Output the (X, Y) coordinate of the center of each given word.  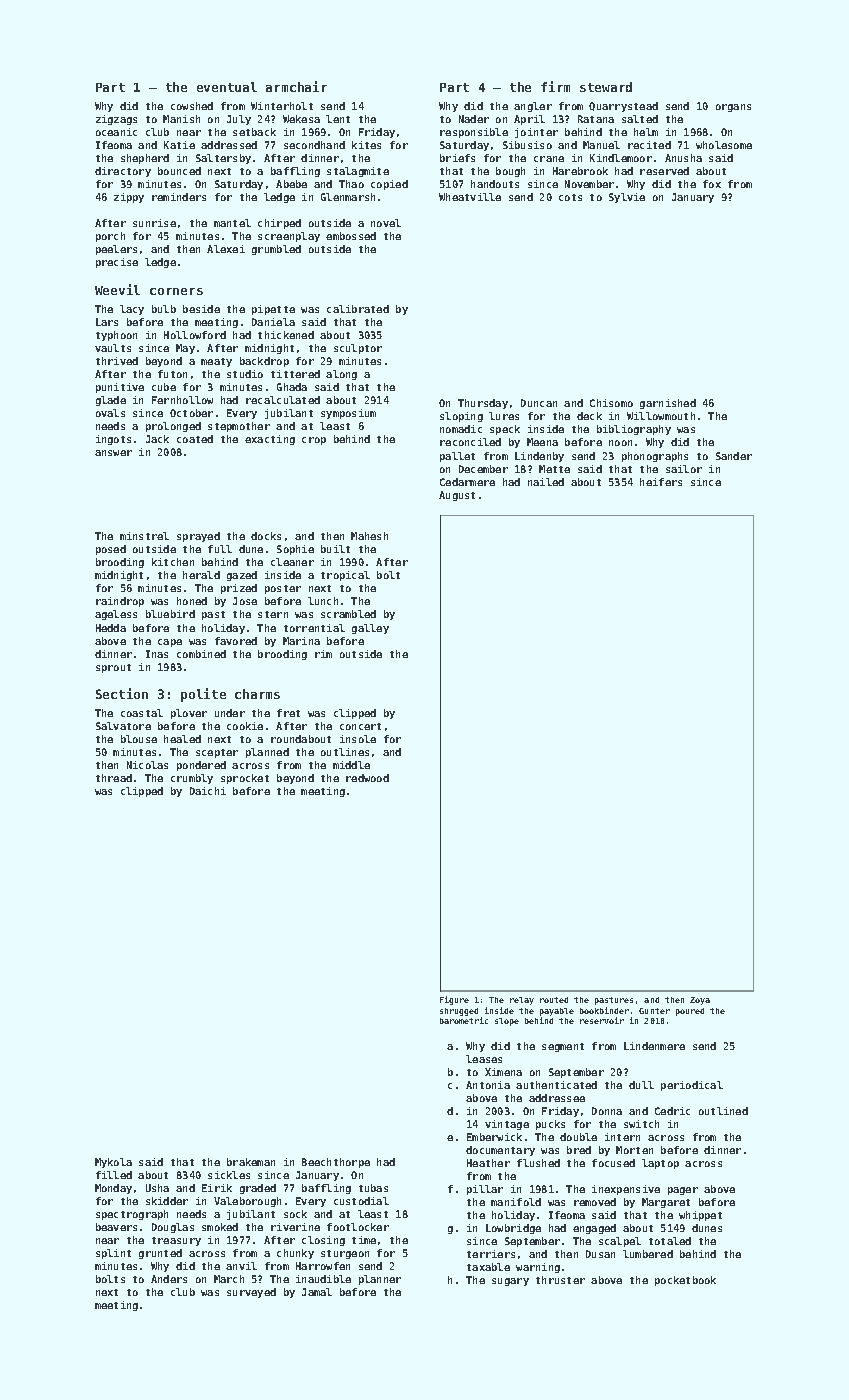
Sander (734, 456)
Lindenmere (654, 1046)
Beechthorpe (336, 1163)
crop (314, 441)
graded (258, 1189)
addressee (557, 1098)
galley (370, 629)
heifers (661, 482)
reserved (664, 171)
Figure (454, 1000)
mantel (232, 223)
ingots (113, 440)
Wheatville (470, 197)
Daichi (208, 791)
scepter (217, 753)
